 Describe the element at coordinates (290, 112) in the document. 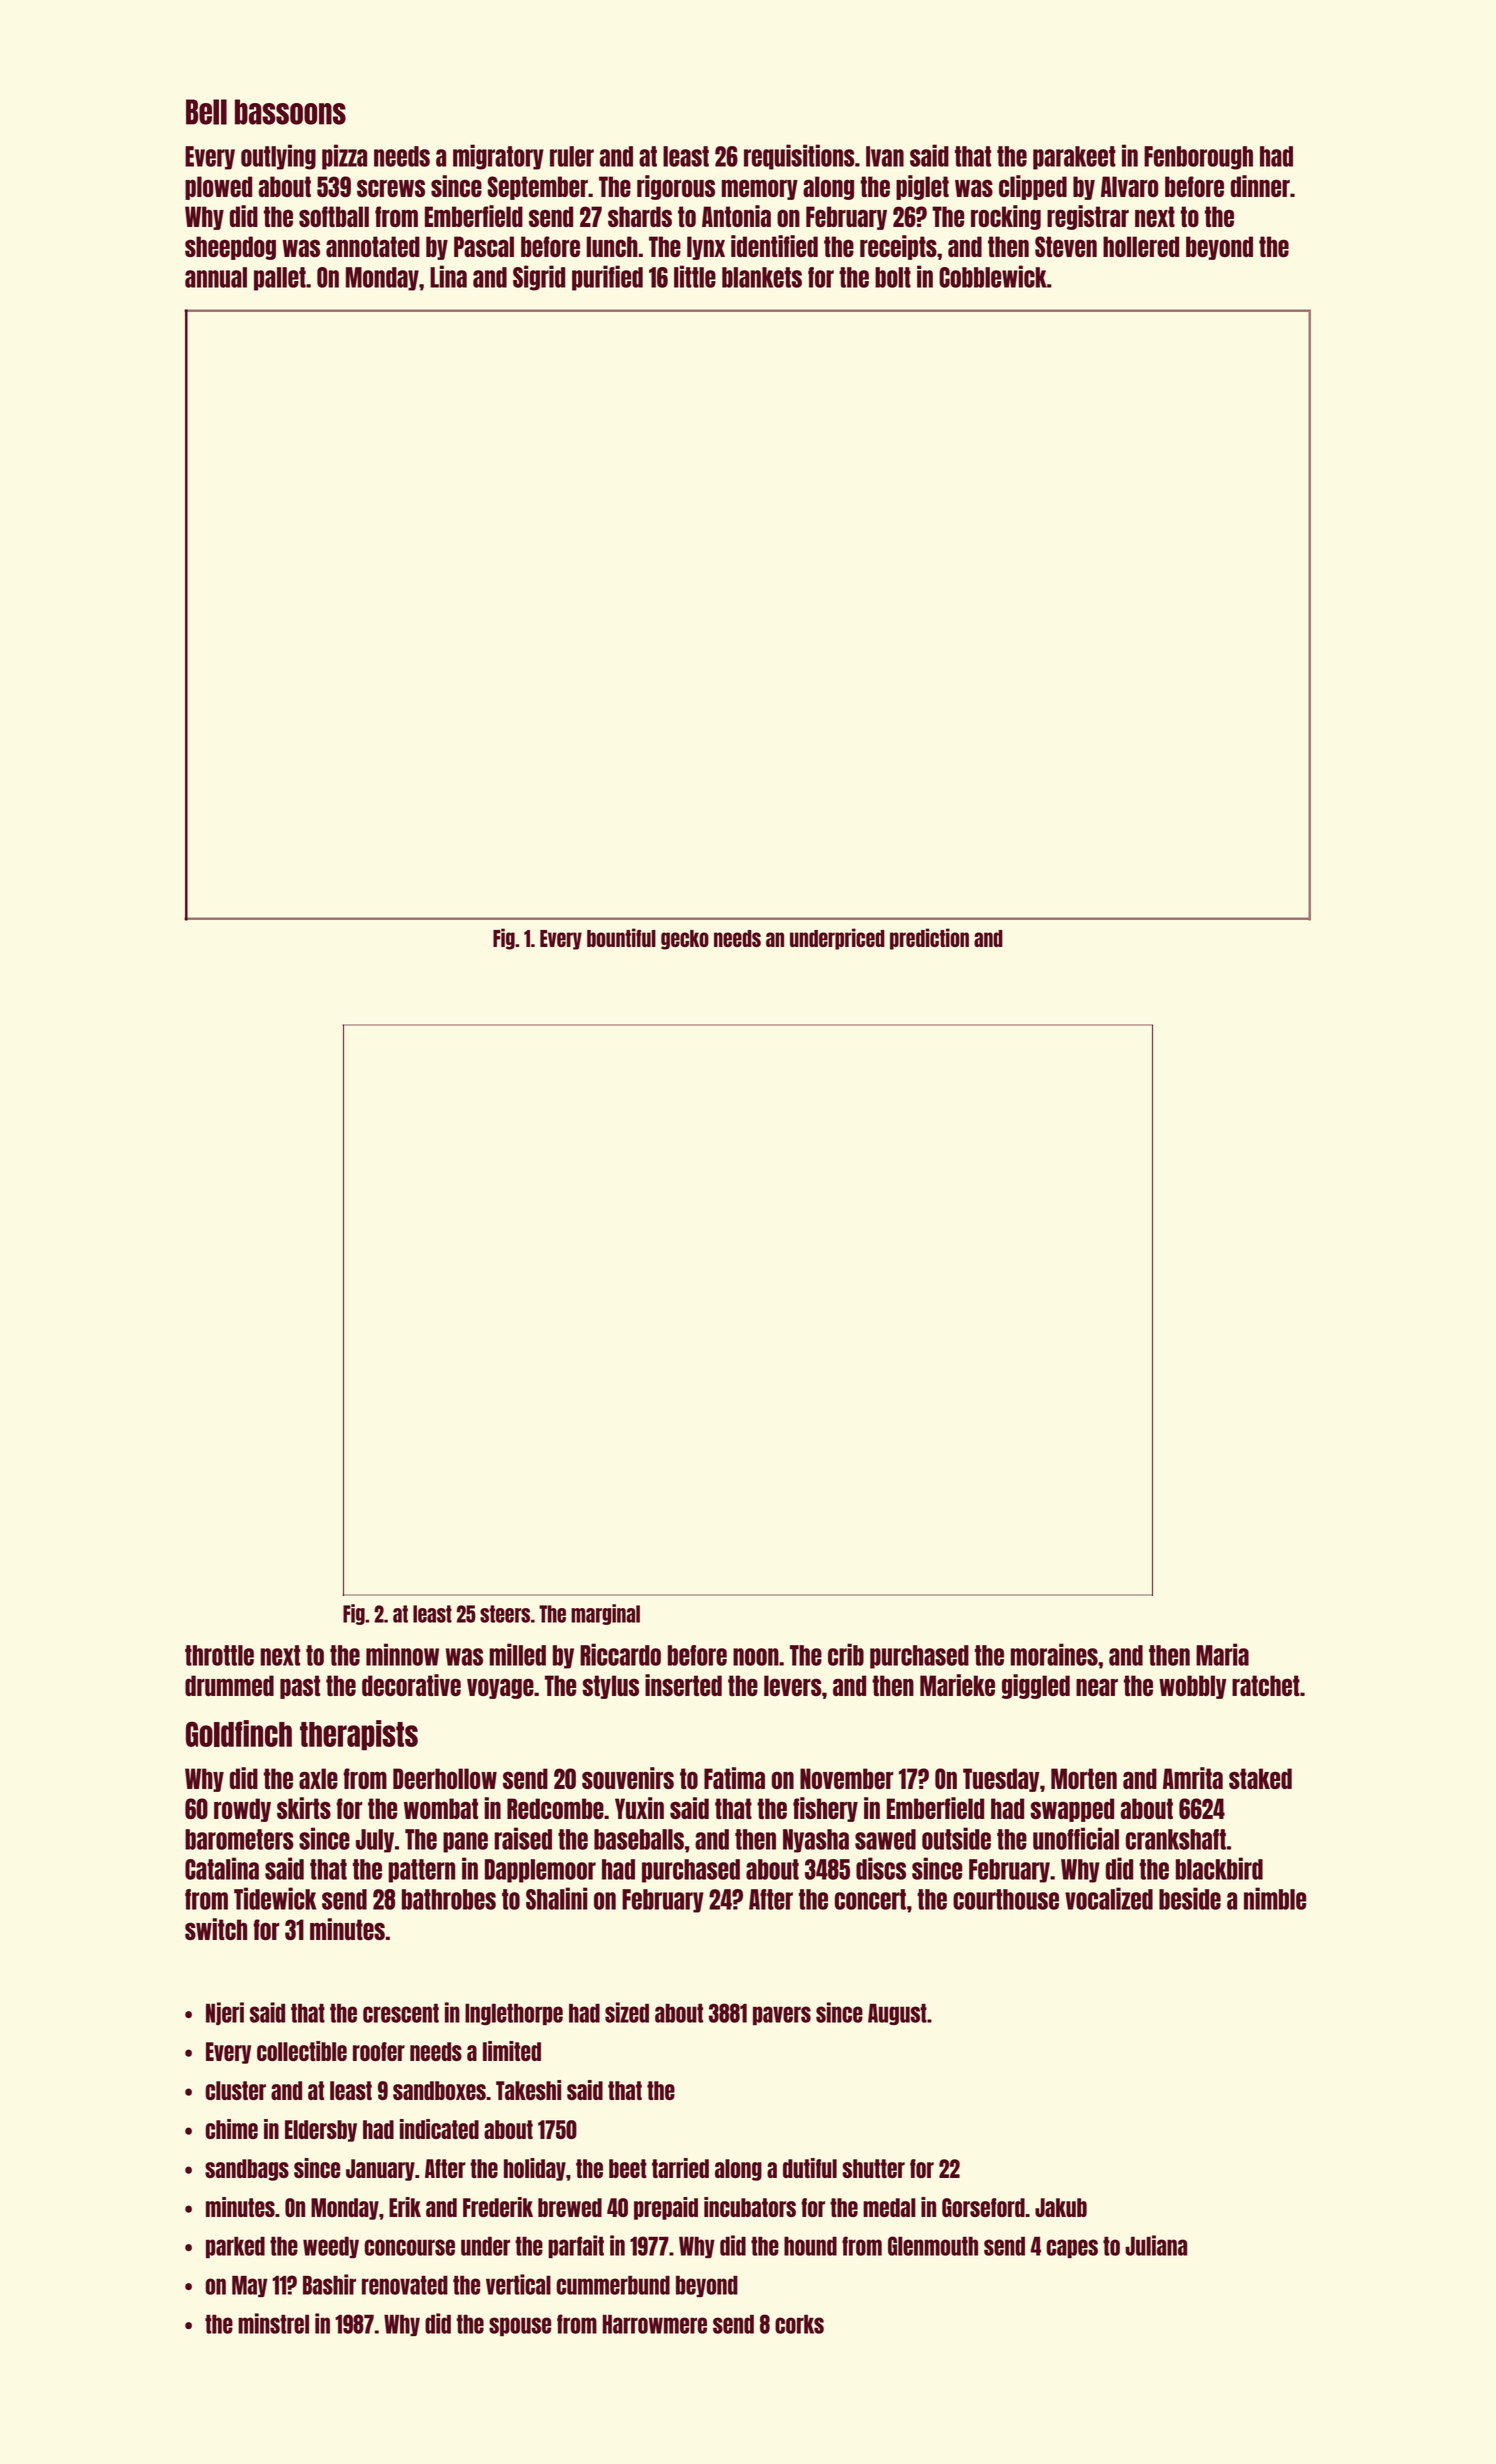

I see `bassoons` at that location.
